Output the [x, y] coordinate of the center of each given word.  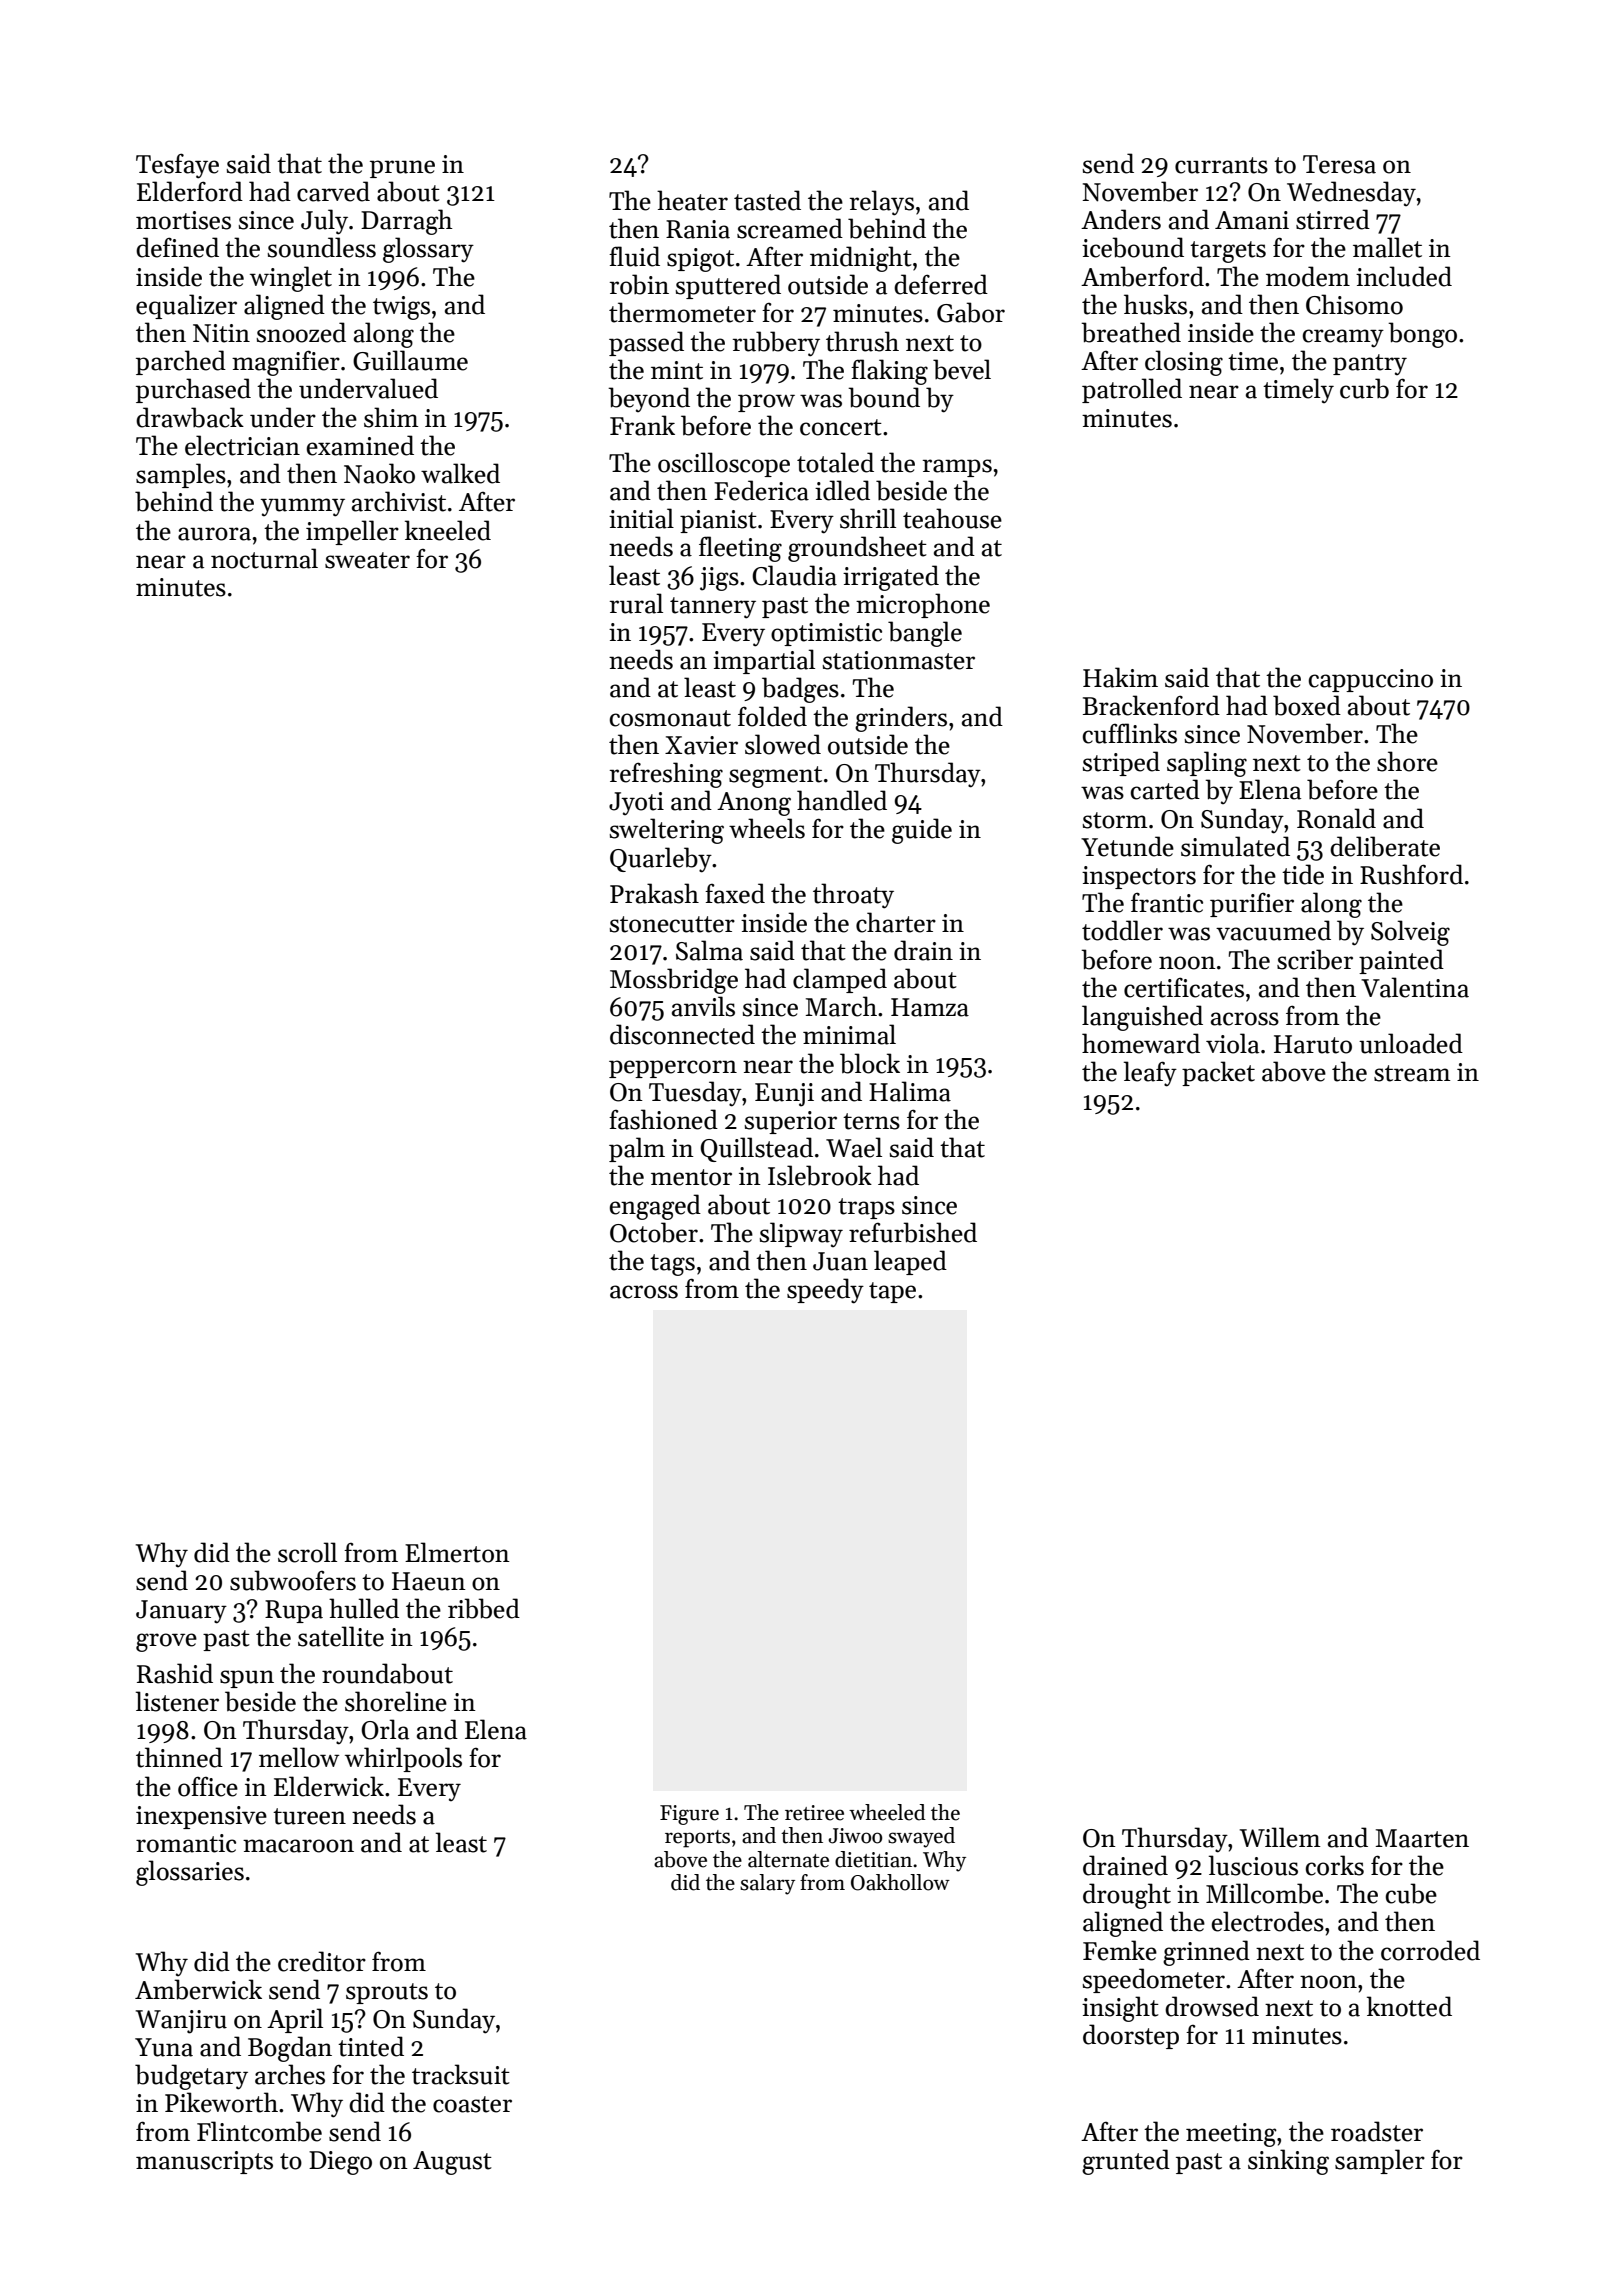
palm [637, 1149]
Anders [1121, 219]
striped [1121, 763]
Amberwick [198, 1989]
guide [922, 831]
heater [692, 200]
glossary [428, 250]
